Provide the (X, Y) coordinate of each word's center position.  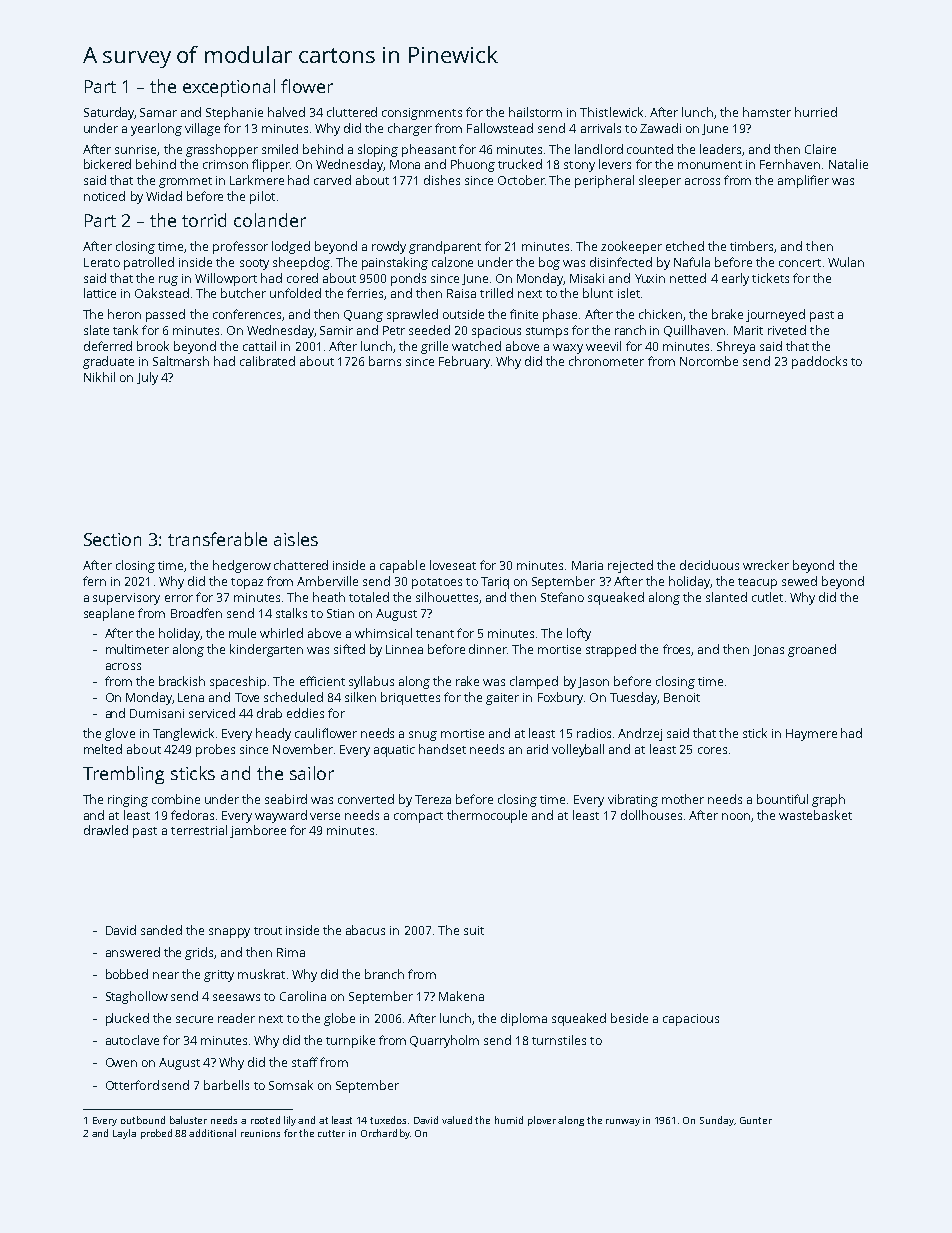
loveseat (453, 565)
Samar (158, 112)
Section (112, 539)
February (464, 362)
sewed (799, 581)
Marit (748, 330)
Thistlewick (611, 112)
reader (236, 1018)
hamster (767, 112)
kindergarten (266, 650)
